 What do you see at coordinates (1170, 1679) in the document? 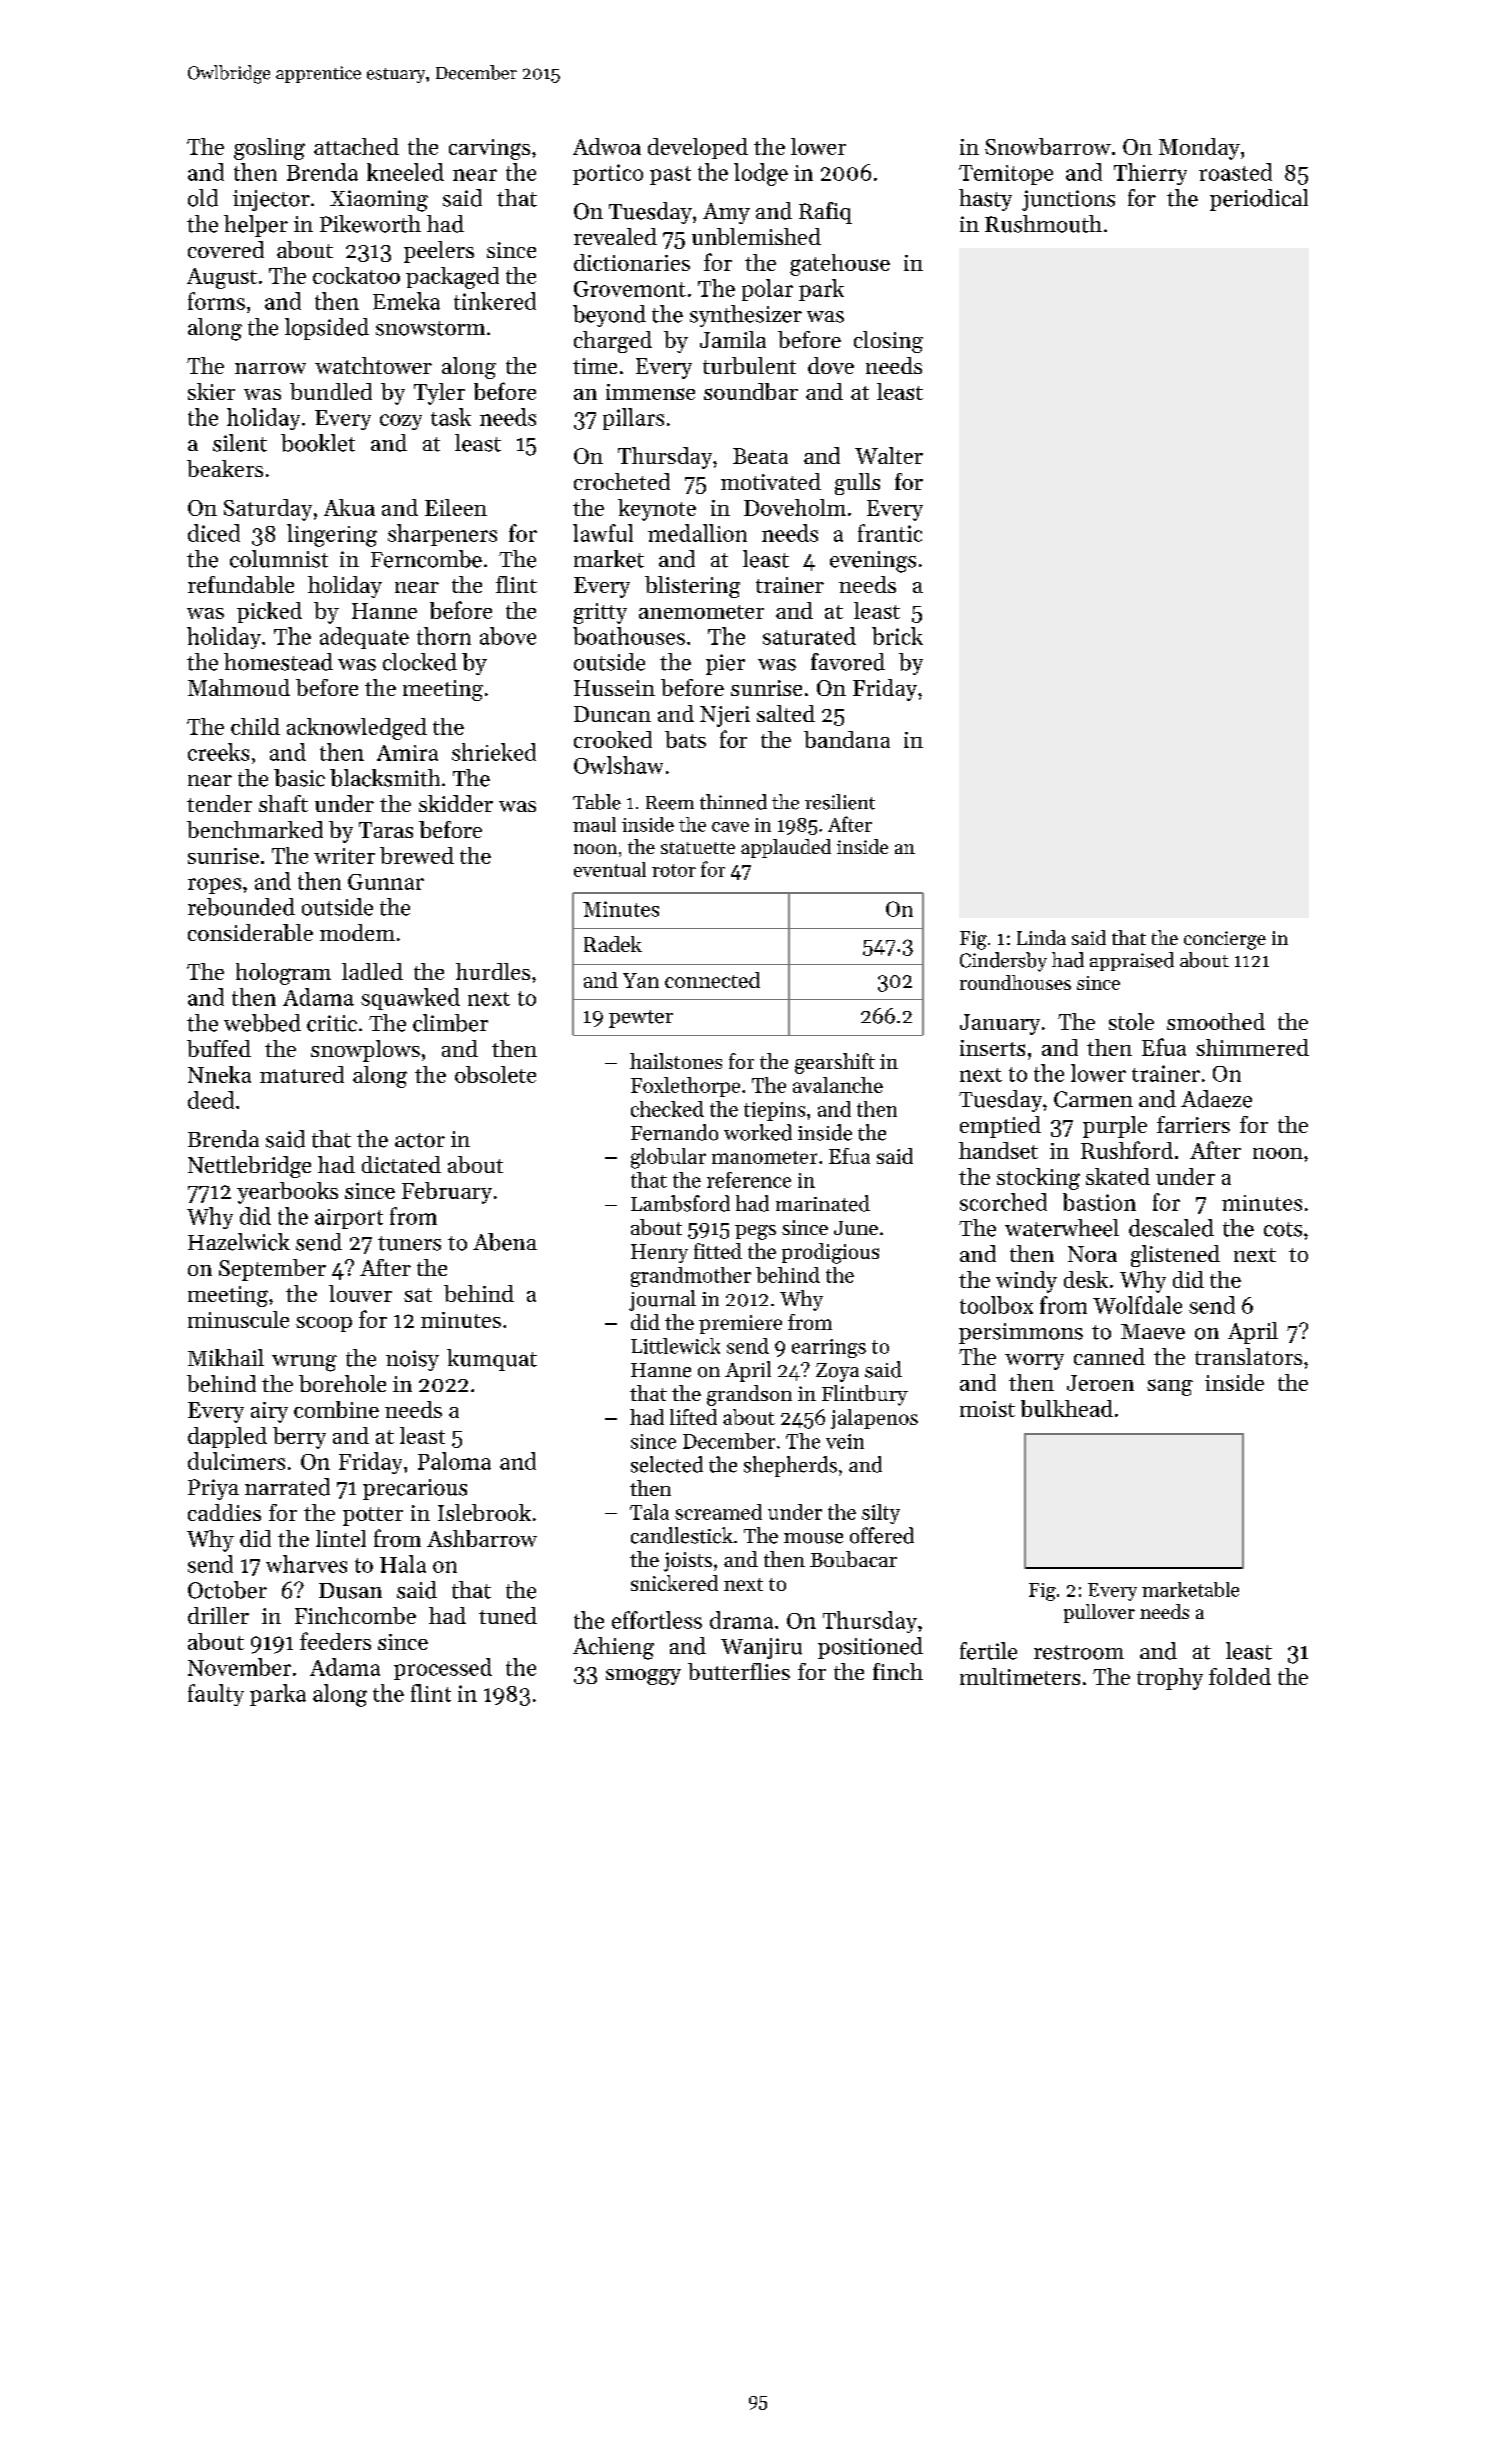
I see `trophy` at bounding box center [1170, 1679].
